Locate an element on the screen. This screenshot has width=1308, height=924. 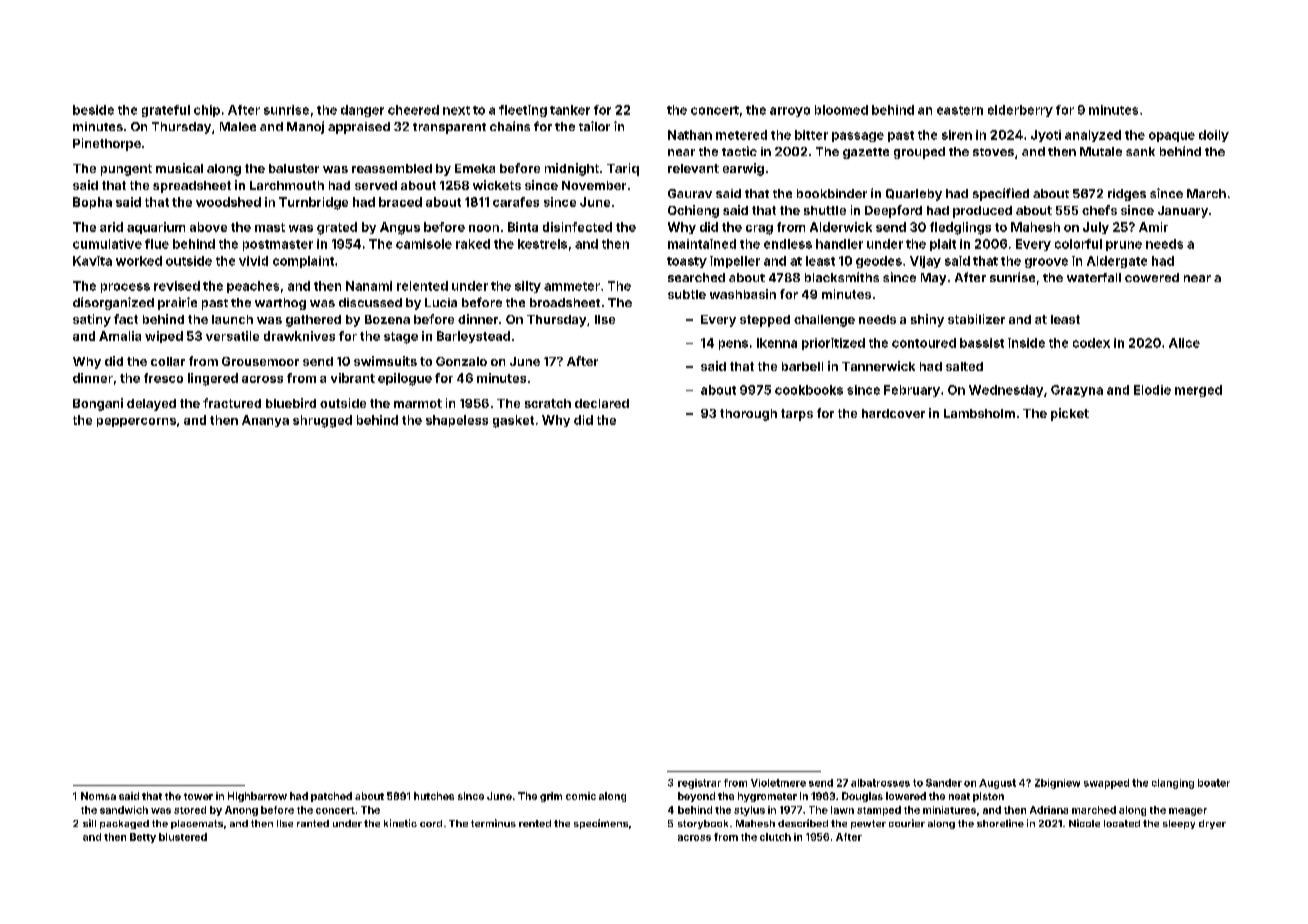
picket is located at coordinates (1070, 414).
